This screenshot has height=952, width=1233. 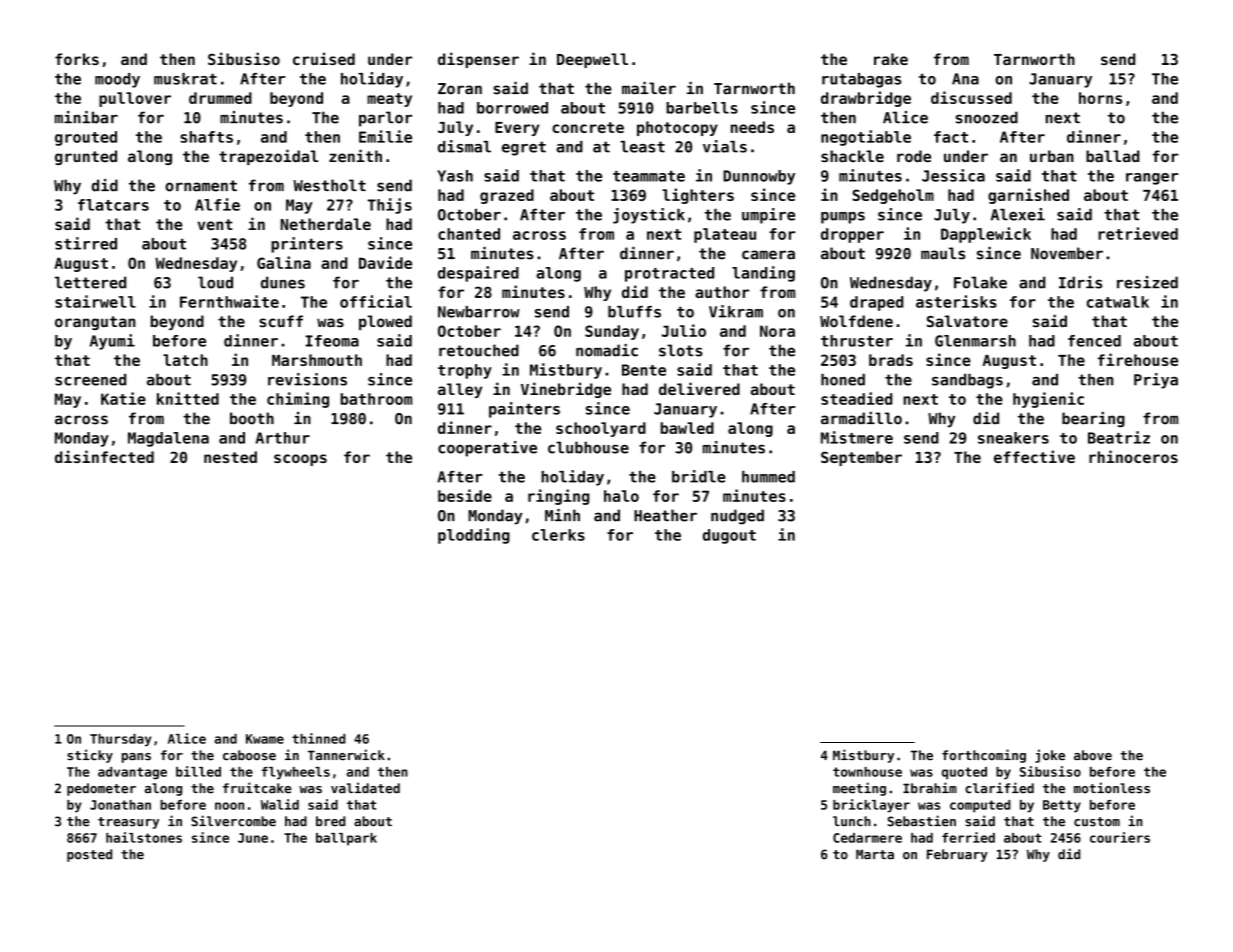 What do you see at coordinates (867, 772) in the screenshot?
I see `townhouse` at bounding box center [867, 772].
